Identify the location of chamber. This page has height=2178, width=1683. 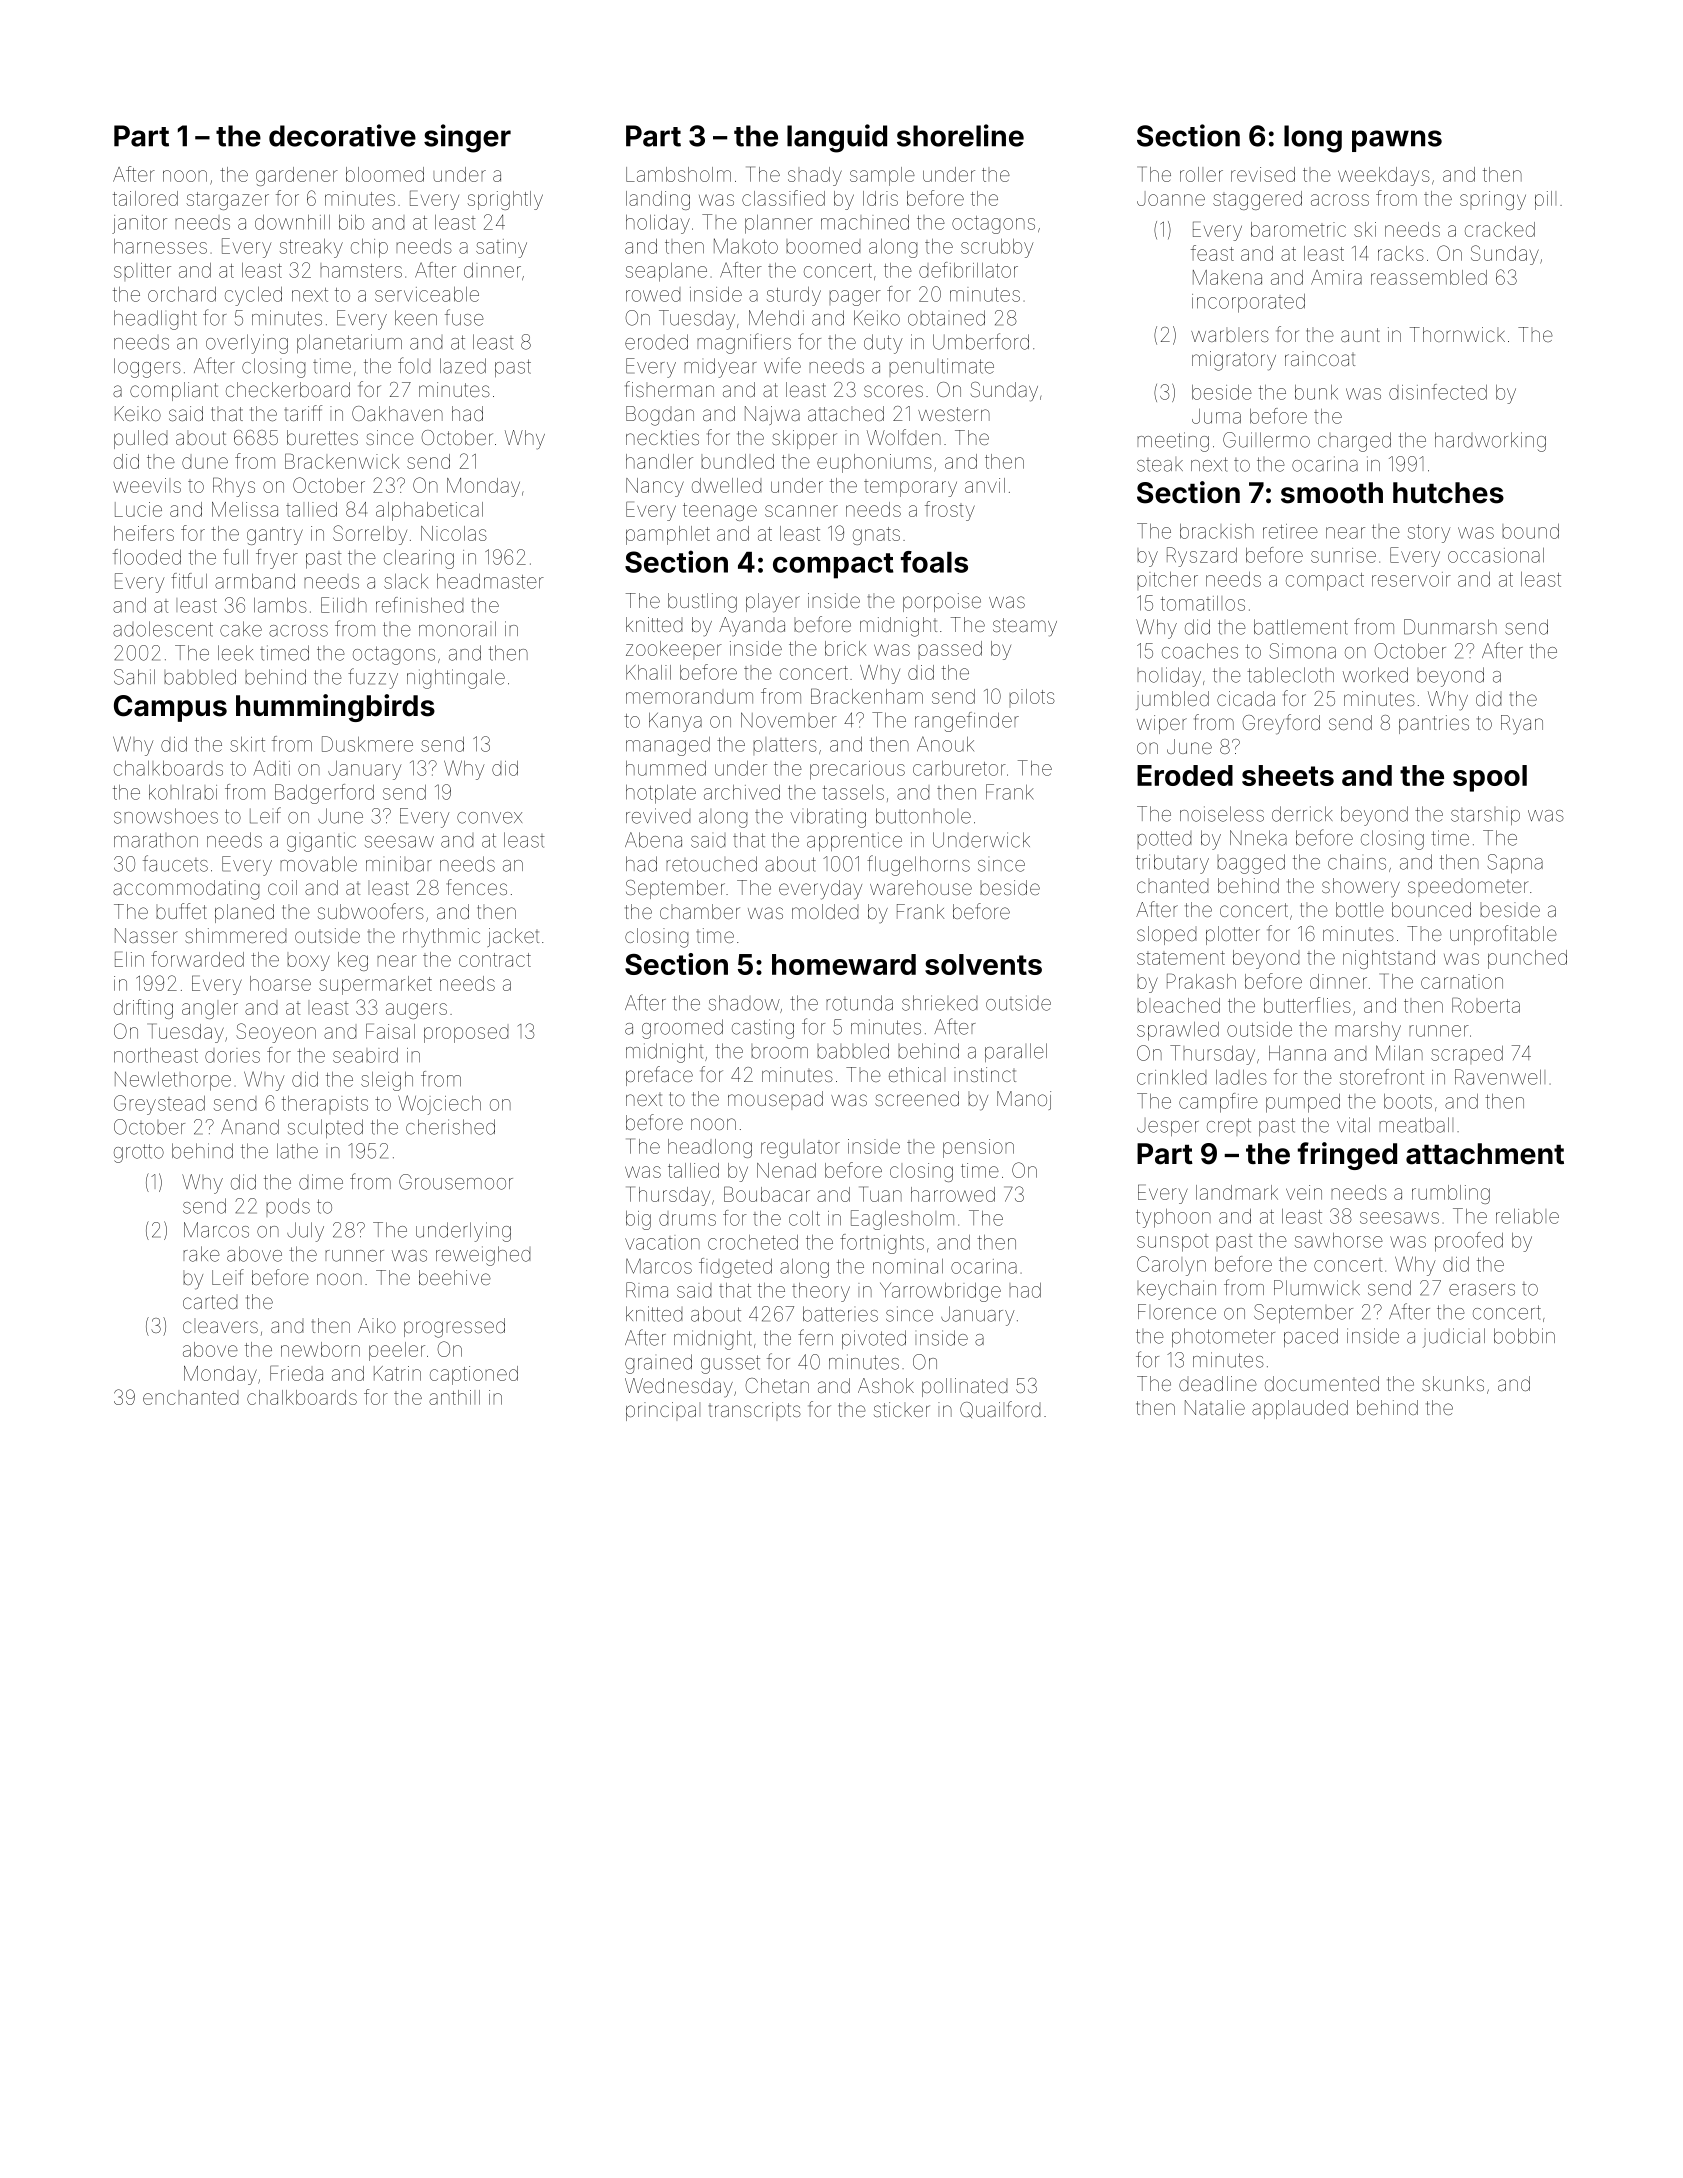
(700, 911).
